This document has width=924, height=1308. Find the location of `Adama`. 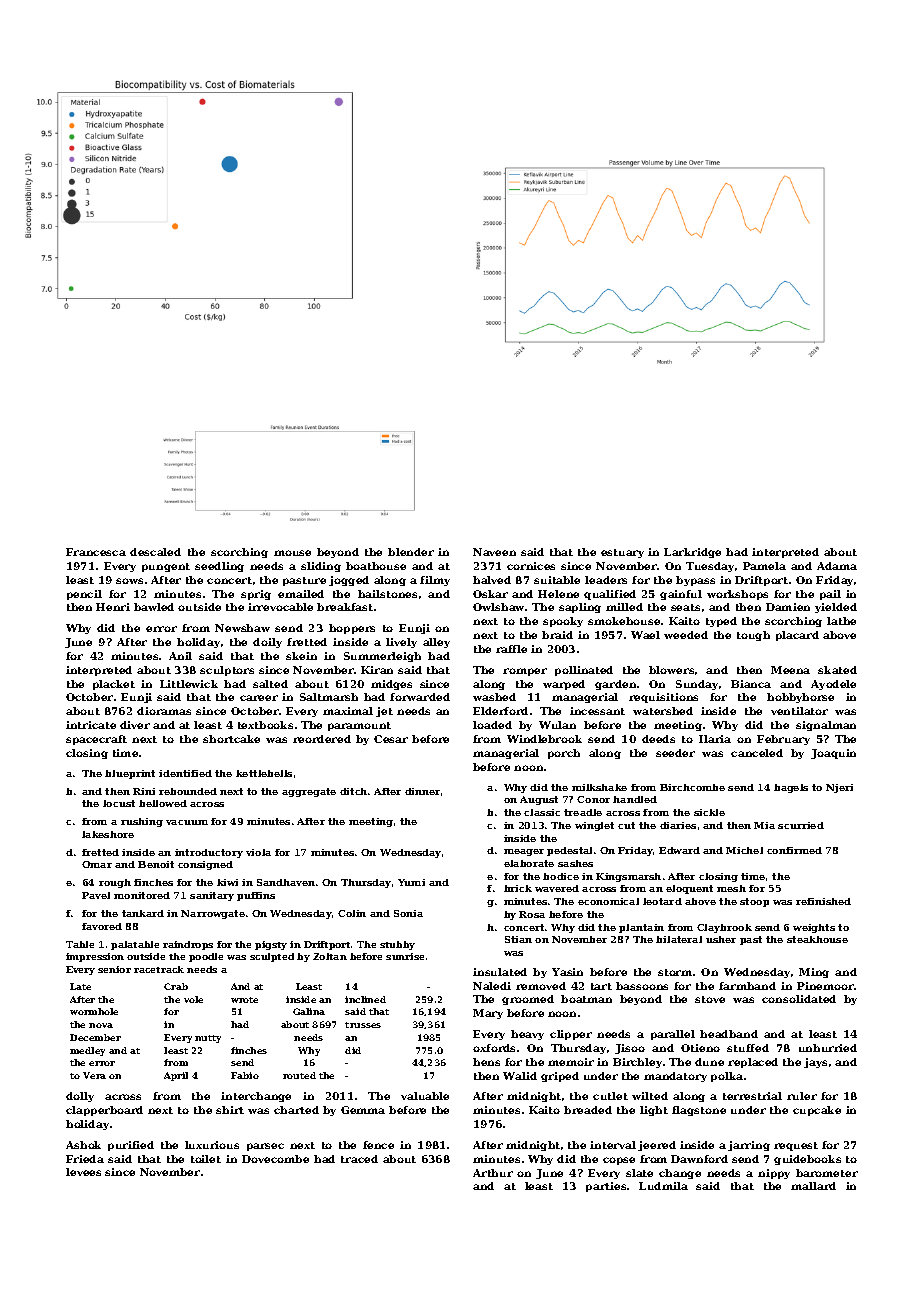

Adama is located at coordinates (837, 566).
